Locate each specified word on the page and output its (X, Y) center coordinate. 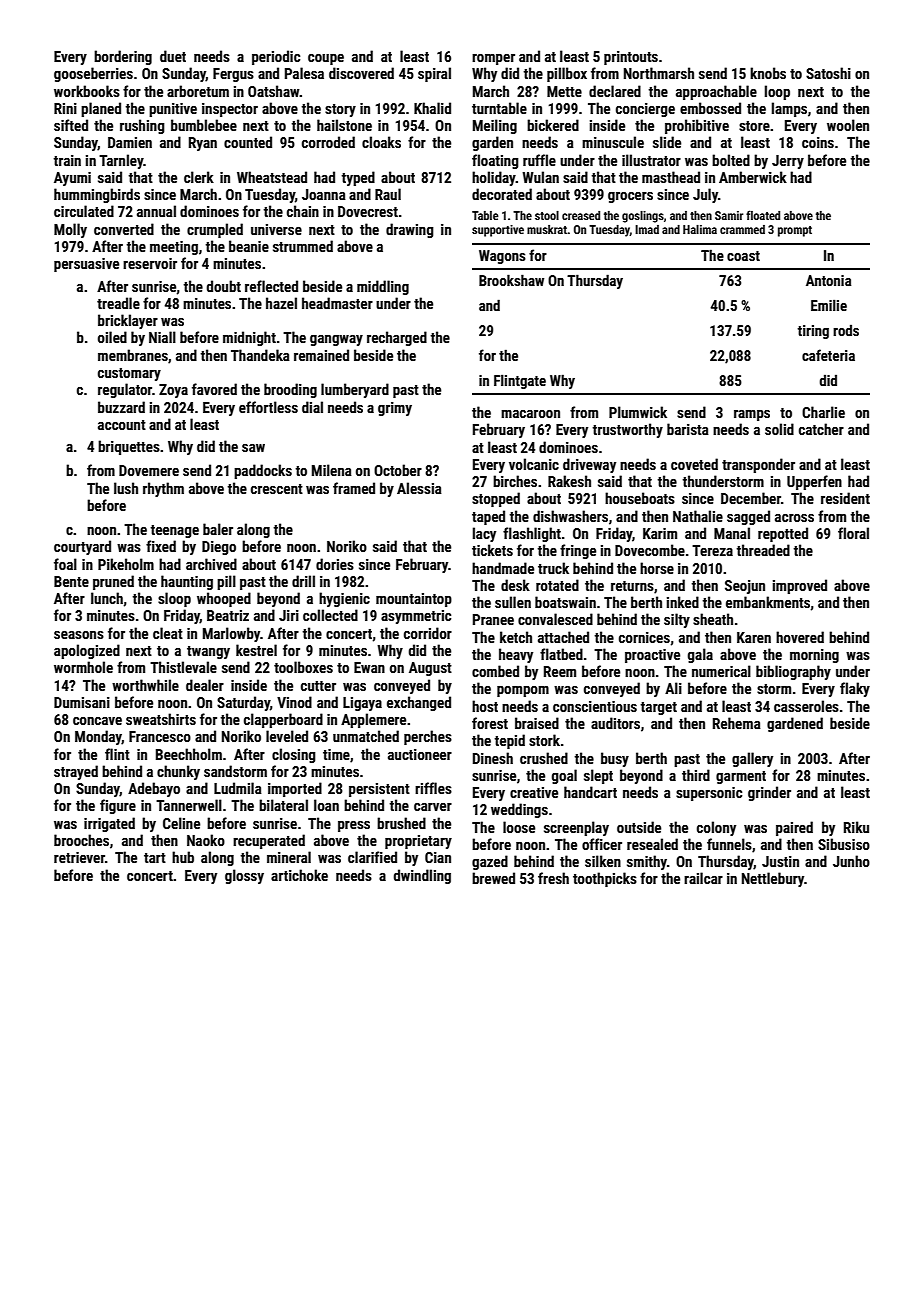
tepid (509, 741)
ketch (516, 637)
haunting (187, 582)
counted (248, 142)
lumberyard (355, 390)
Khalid (432, 108)
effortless (268, 407)
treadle (118, 303)
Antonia (828, 280)
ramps (752, 415)
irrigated (109, 824)
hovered (800, 637)
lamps (789, 109)
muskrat (547, 229)
